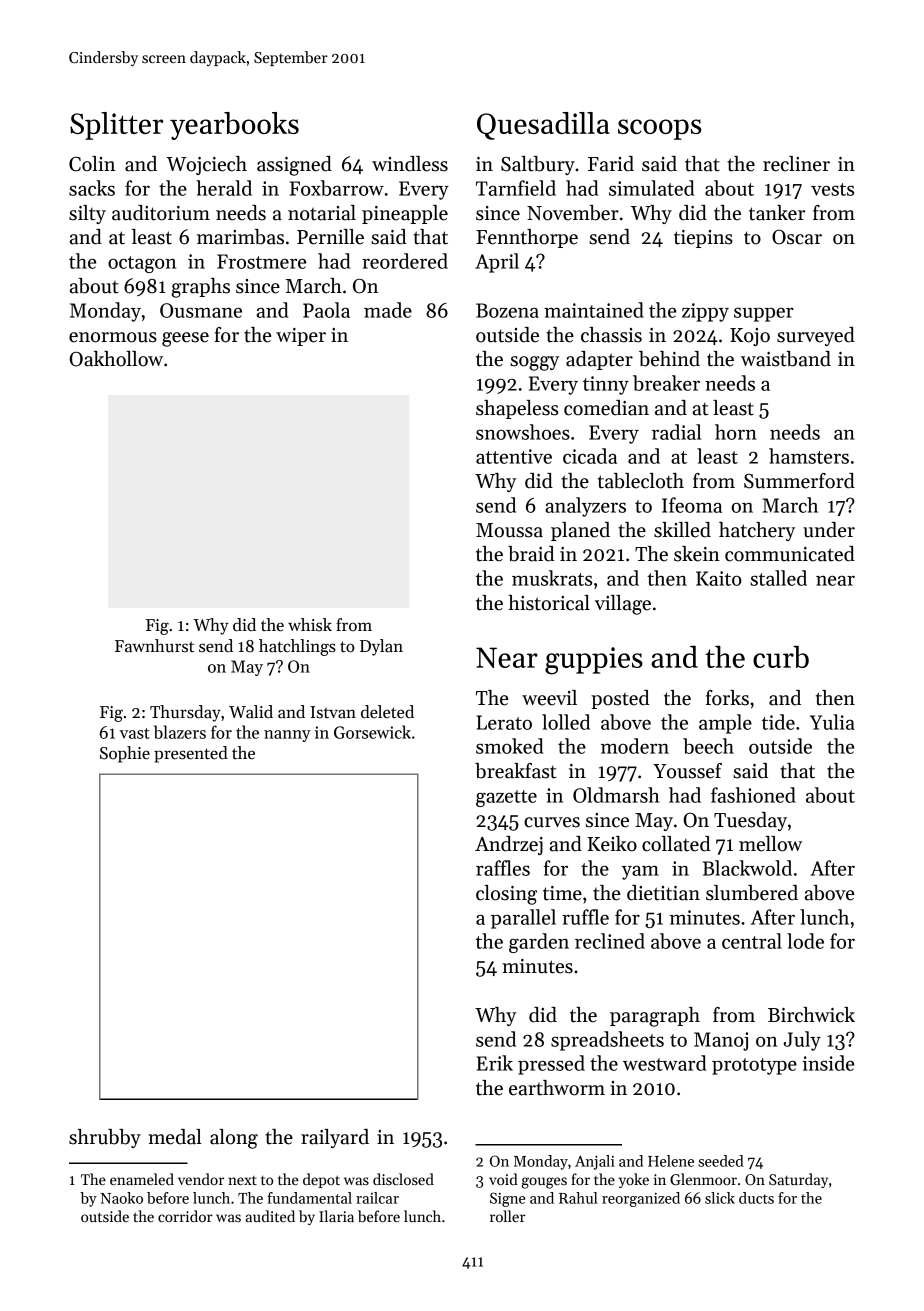  What do you see at coordinates (270, 1216) in the image?
I see `audited` at bounding box center [270, 1216].
